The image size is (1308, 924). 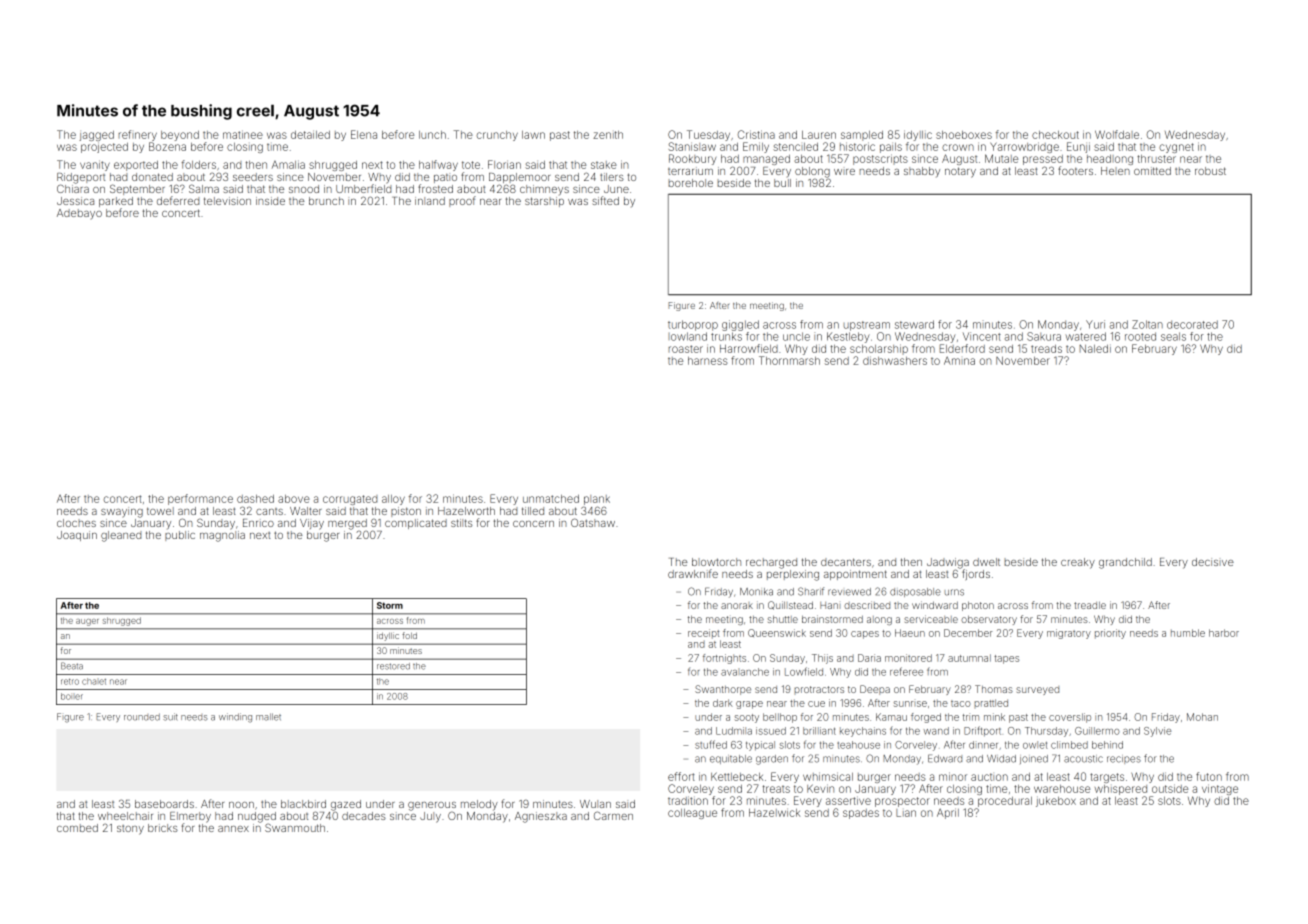 I want to click on beyond, so click(x=180, y=136).
